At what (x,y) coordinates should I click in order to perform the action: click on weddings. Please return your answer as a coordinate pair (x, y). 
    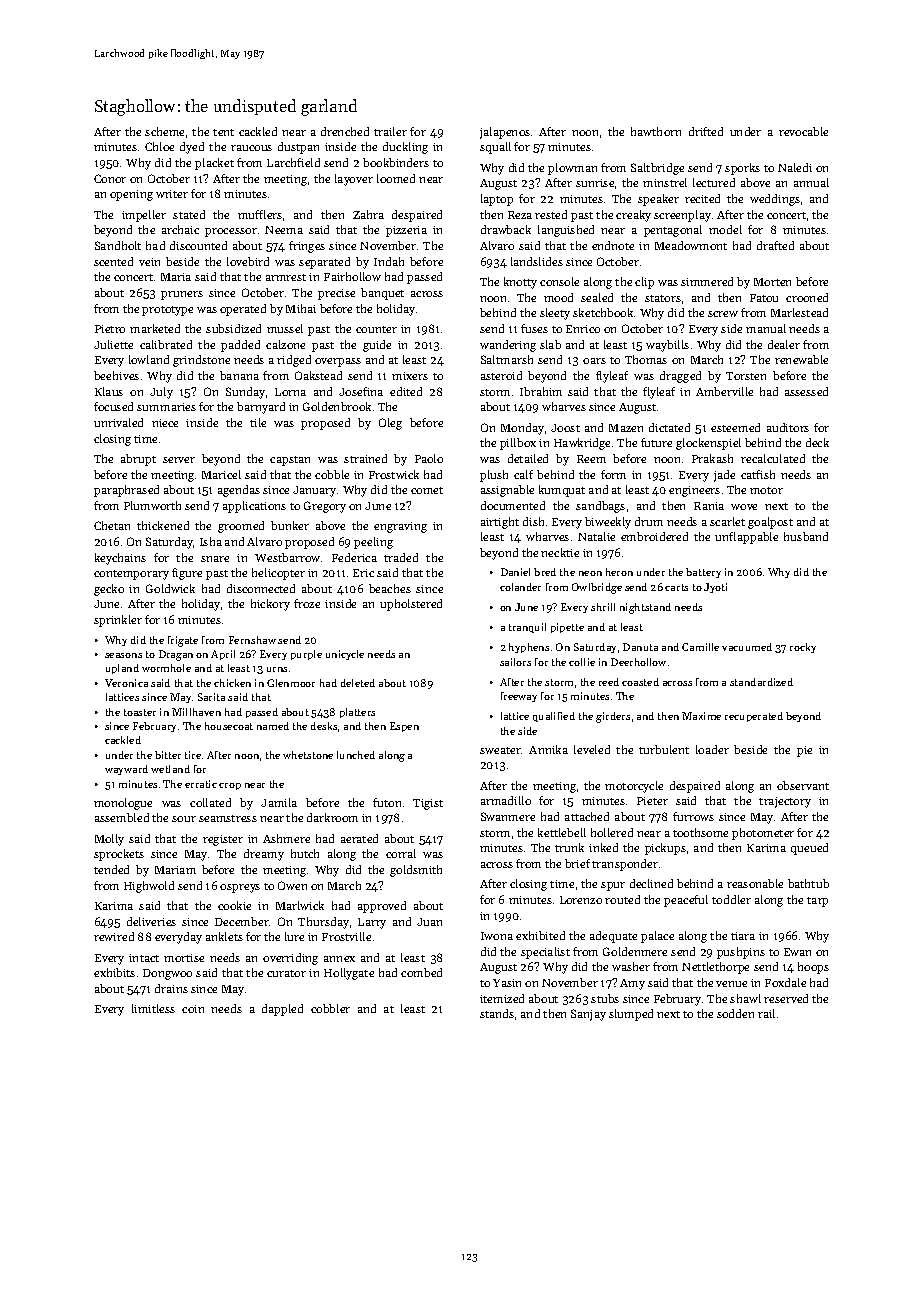
    Looking at the image, I should click on (775, 200).
